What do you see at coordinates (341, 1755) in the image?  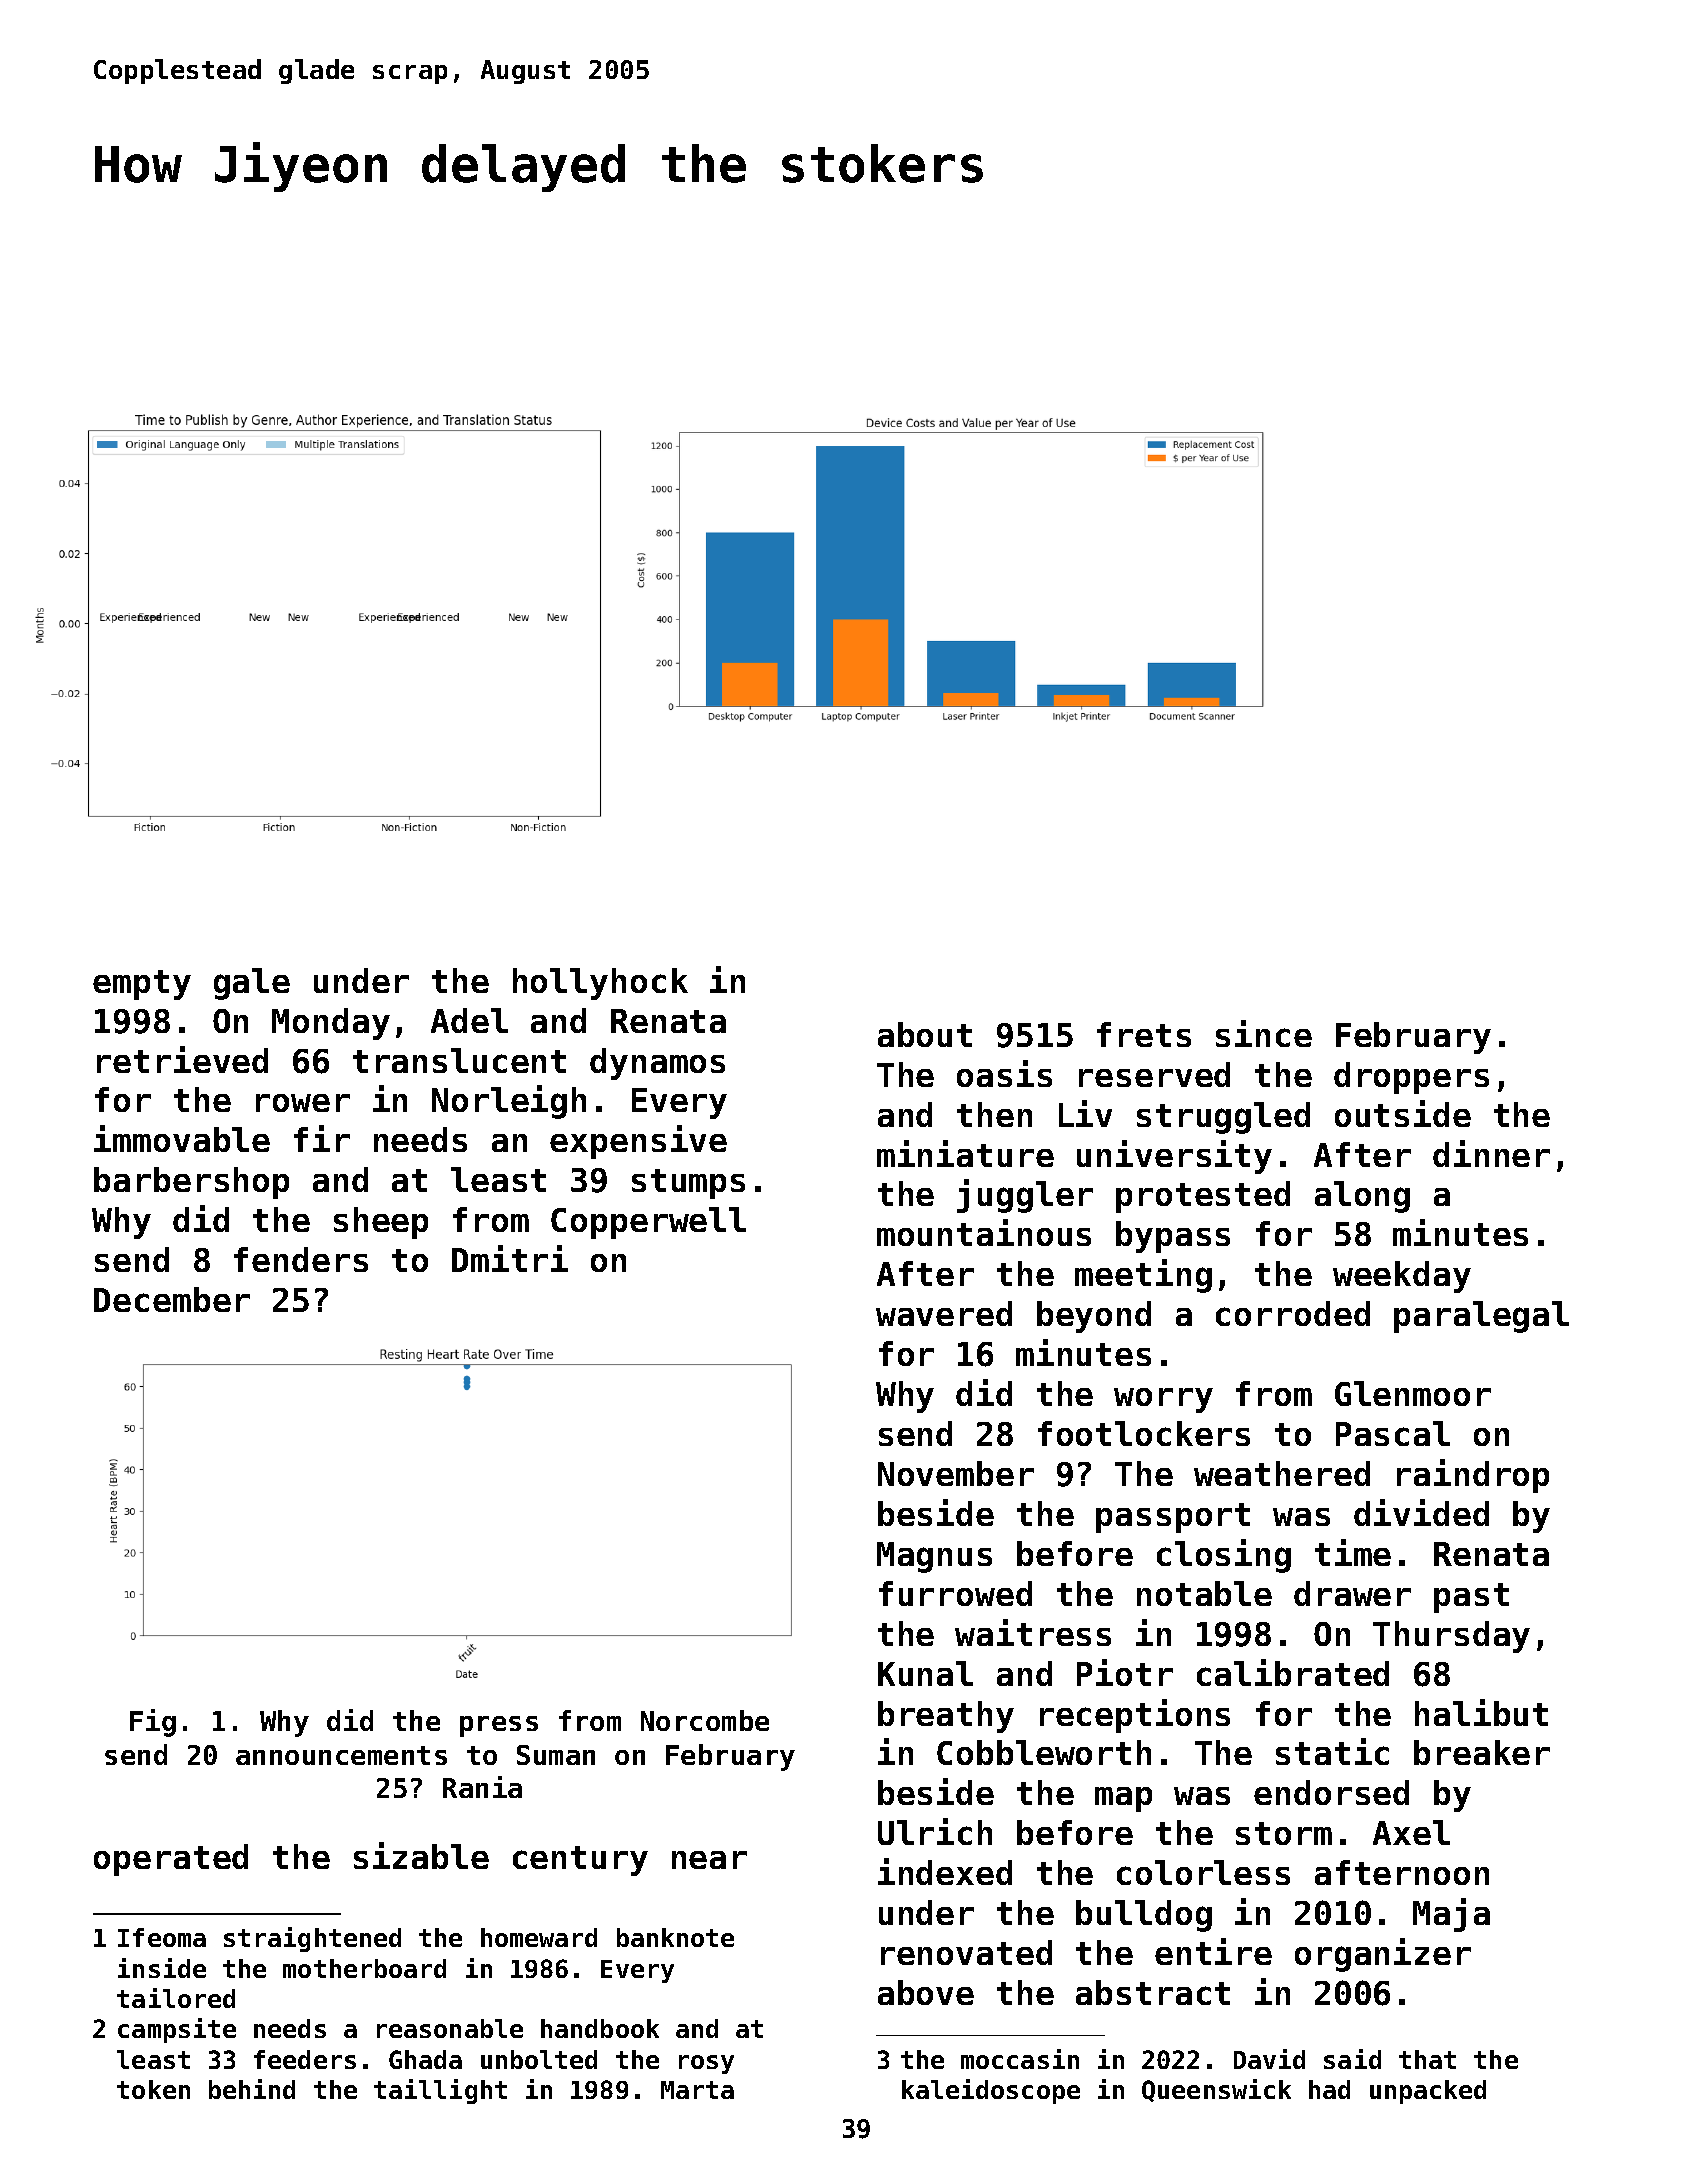 I see `announcements` at bounding box center [341, 1755].
